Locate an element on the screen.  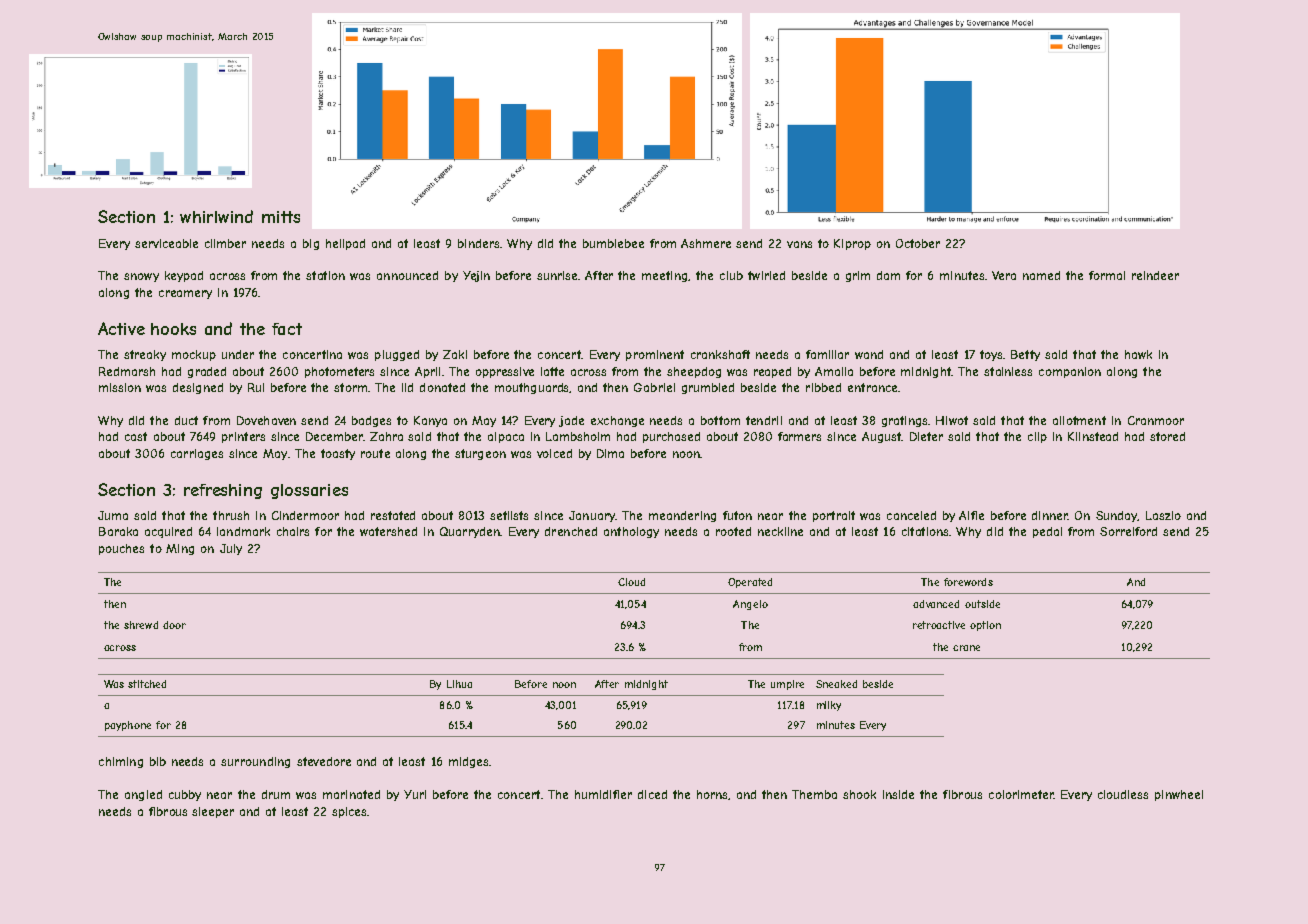
cast is located at coordinates (136, 436).
